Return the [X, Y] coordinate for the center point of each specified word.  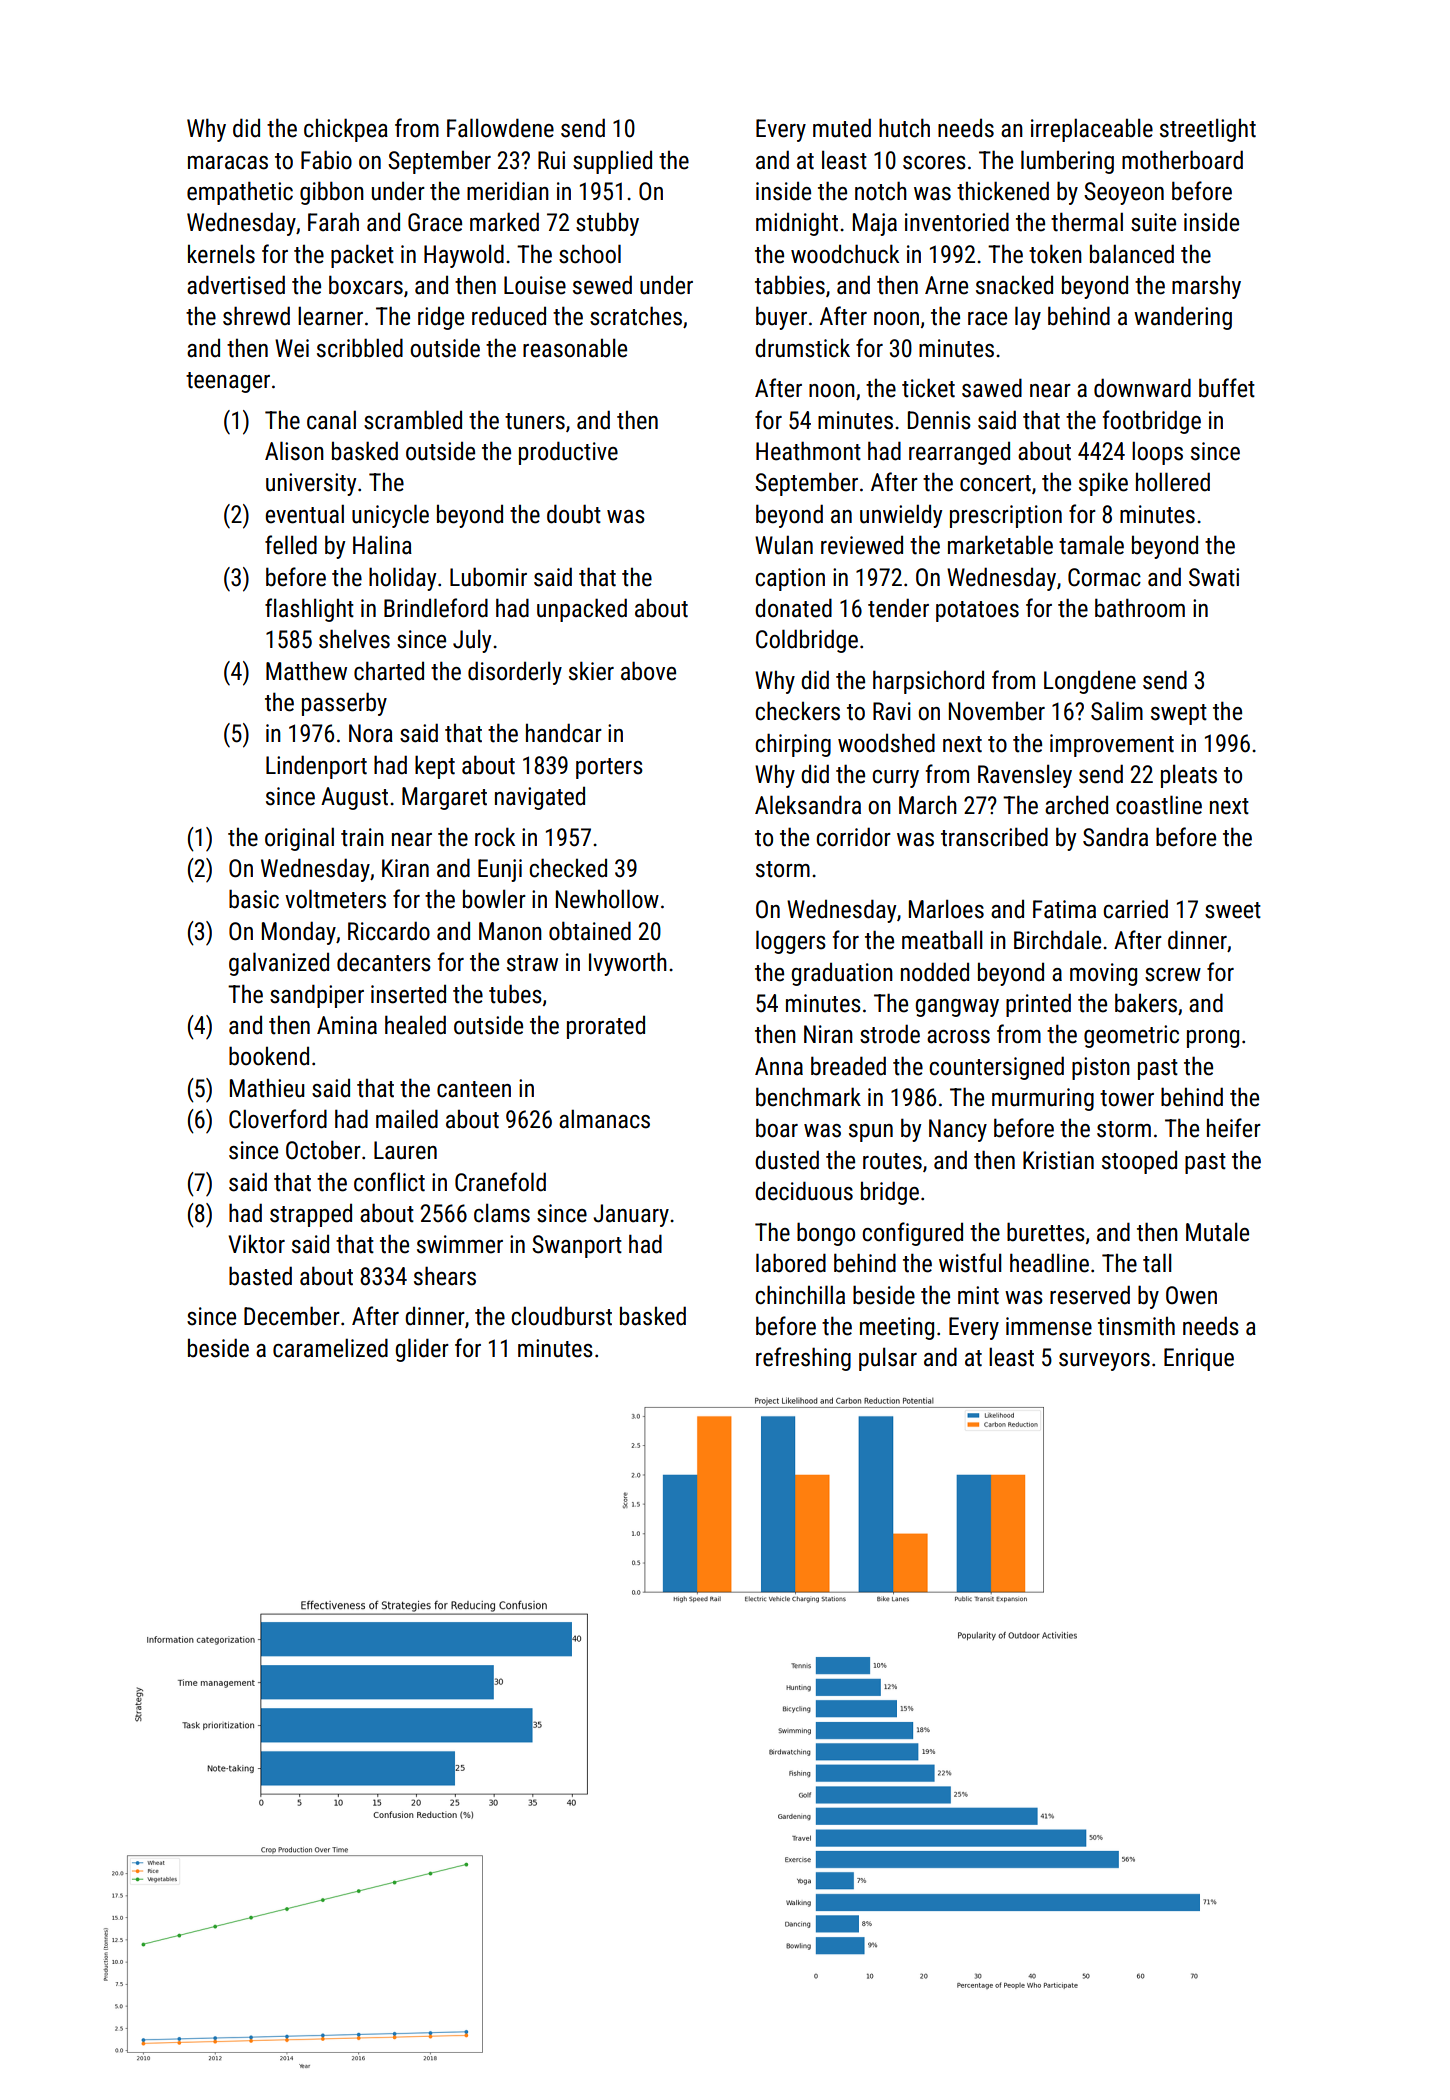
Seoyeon [1124, 193]
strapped [311, 1215]
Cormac [1104, 577]
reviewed [862, 545]
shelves [354, 639]
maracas [228, 163]
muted [842, 128]
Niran [828, 1034]
